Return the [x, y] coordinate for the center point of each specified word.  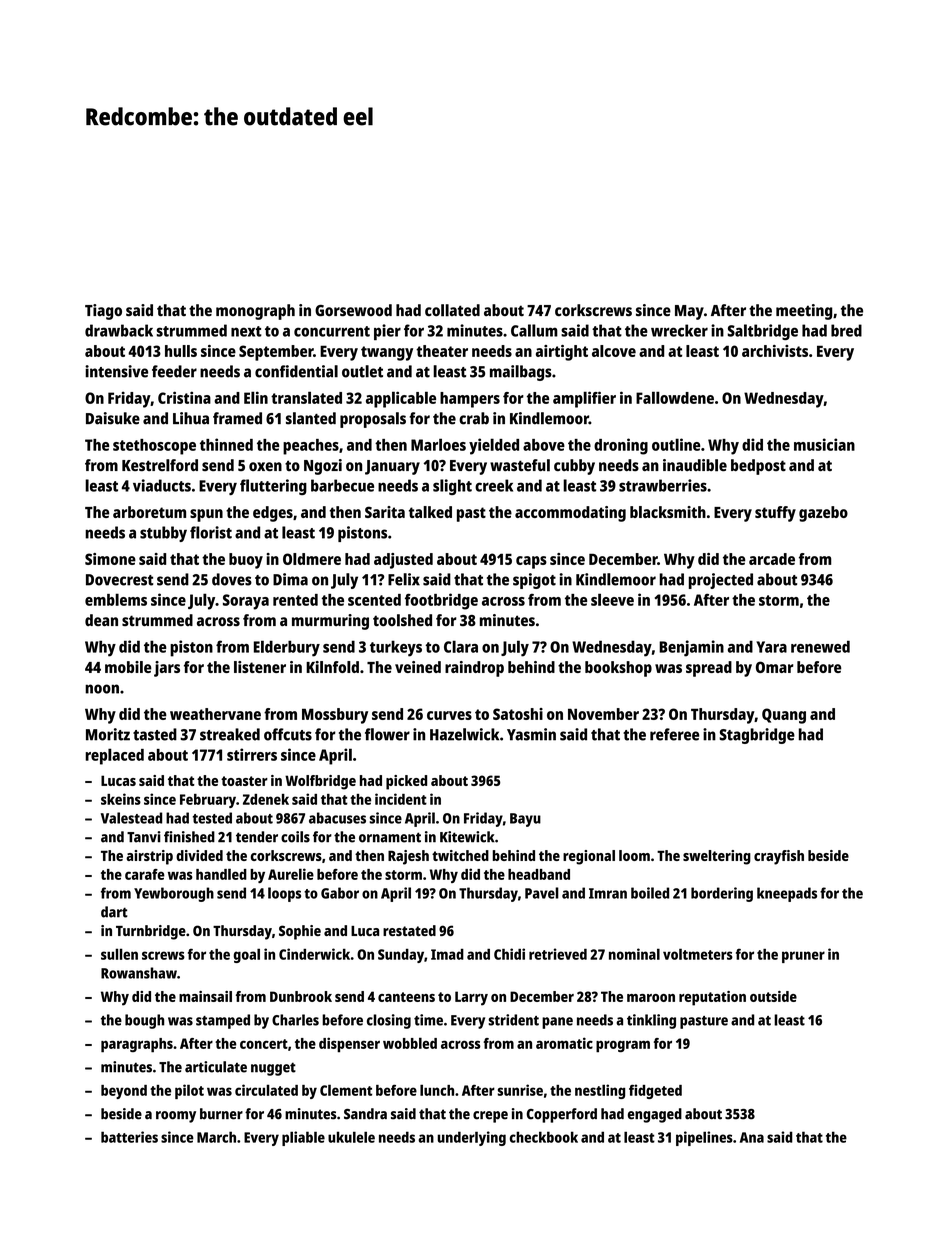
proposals [373, 420]
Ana [752, 1137]
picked [406, 782]
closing [389, 1021]
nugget [273, 1069]
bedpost [758, 467]
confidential [296, 371]
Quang [784, 716]
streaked [230, 734]
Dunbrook [301, 996]
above [544, 445]
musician [824, 444]
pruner [803, 957]
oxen [265, 466]
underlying [471, 1138]
